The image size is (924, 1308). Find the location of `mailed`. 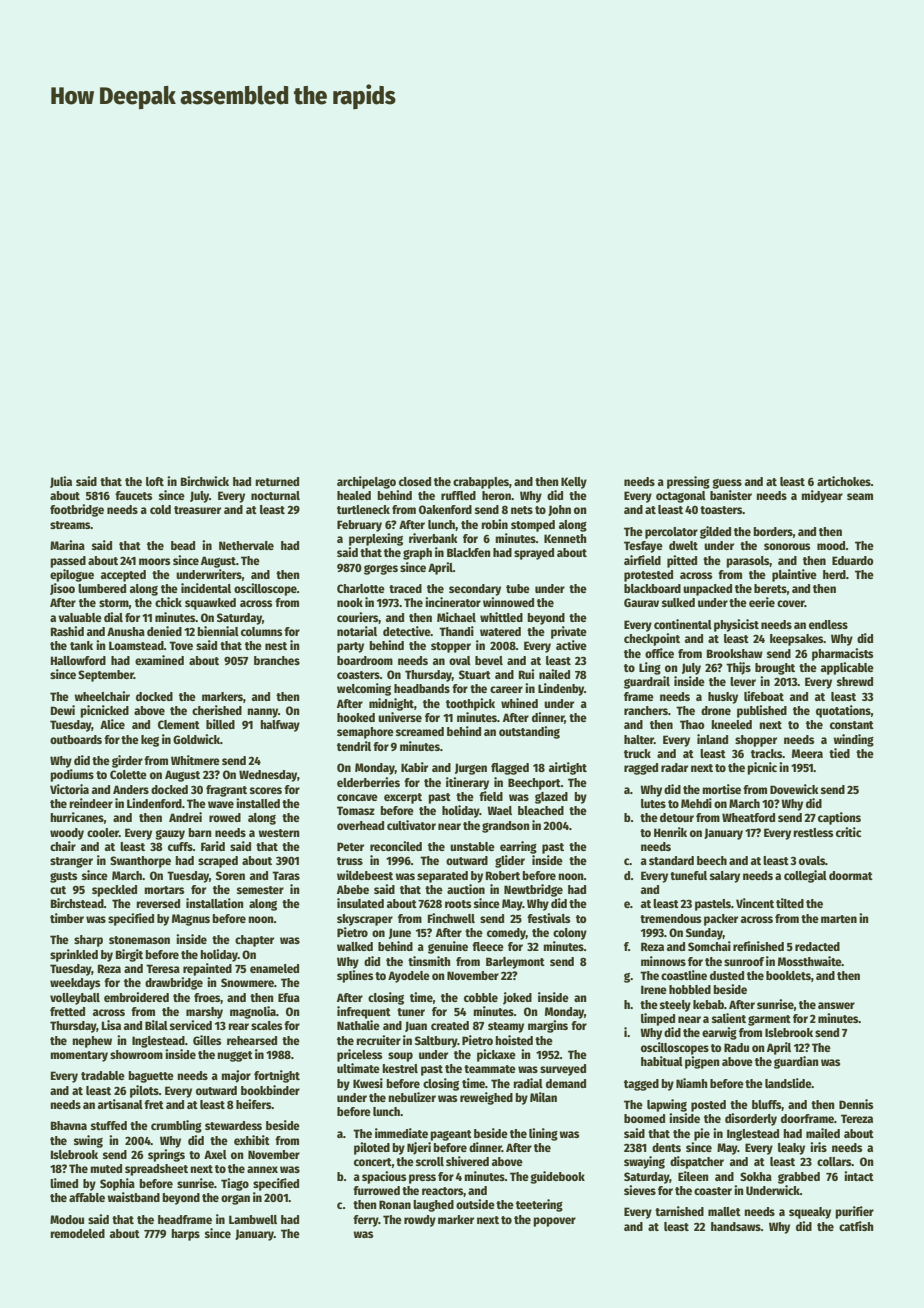

mailed is located at coordinates (823, 1133).
